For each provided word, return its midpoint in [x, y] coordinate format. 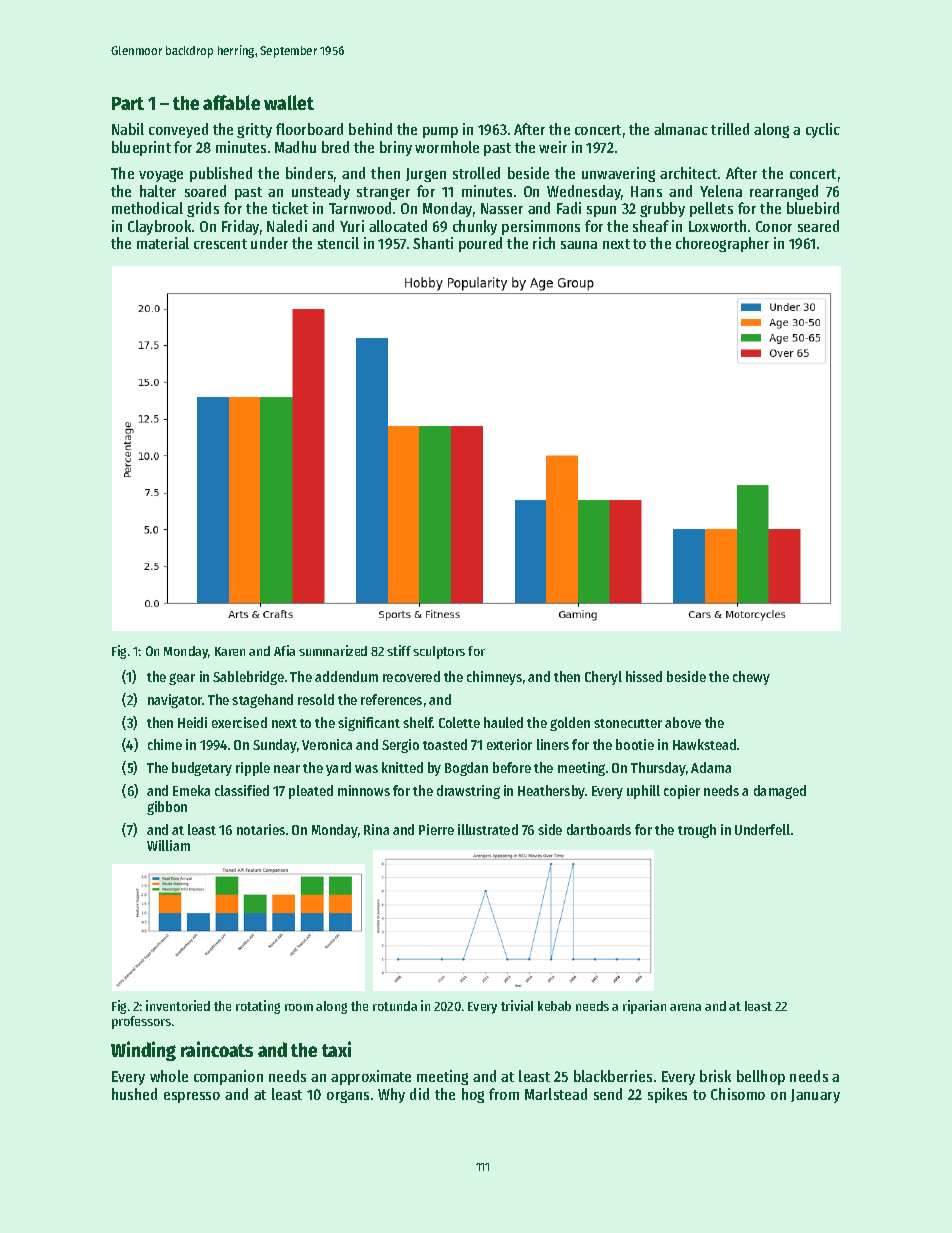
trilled [730, 129]
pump [440, 132]
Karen [230, 651]
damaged [780, 792]
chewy [751, 678]
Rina [376, 829]
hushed [134, 1094]
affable [231, 102]
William [168, 845]
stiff [399, 650]
